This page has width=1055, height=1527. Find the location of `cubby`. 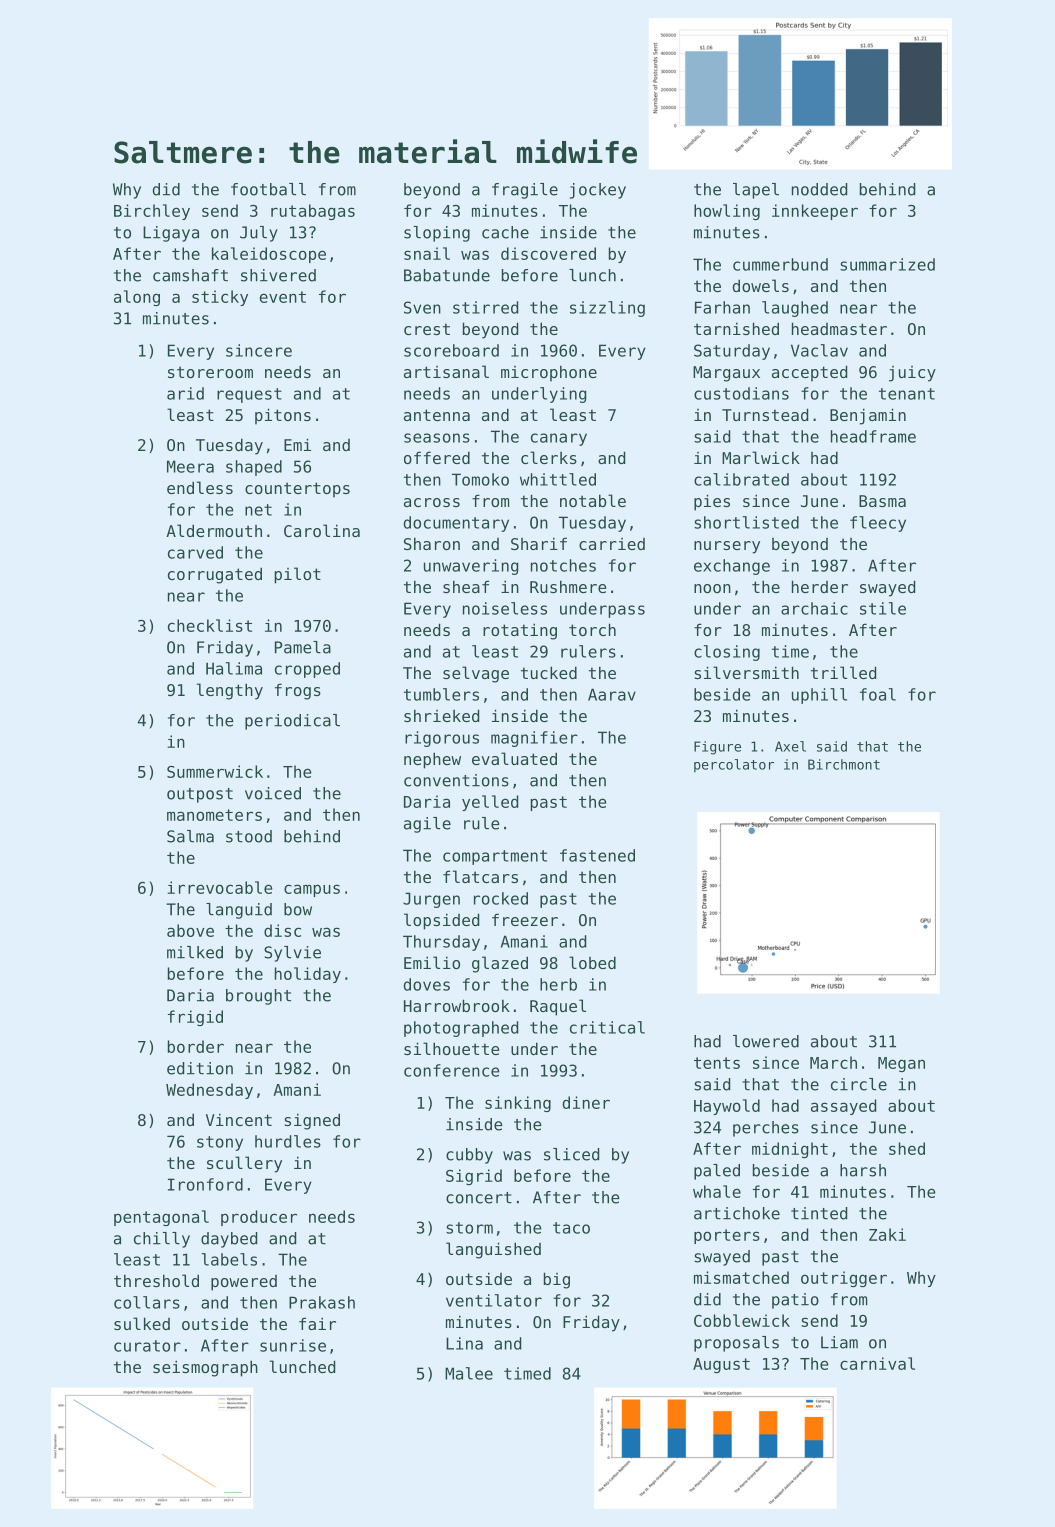

cubby is located at coordinates (469, 1156).
